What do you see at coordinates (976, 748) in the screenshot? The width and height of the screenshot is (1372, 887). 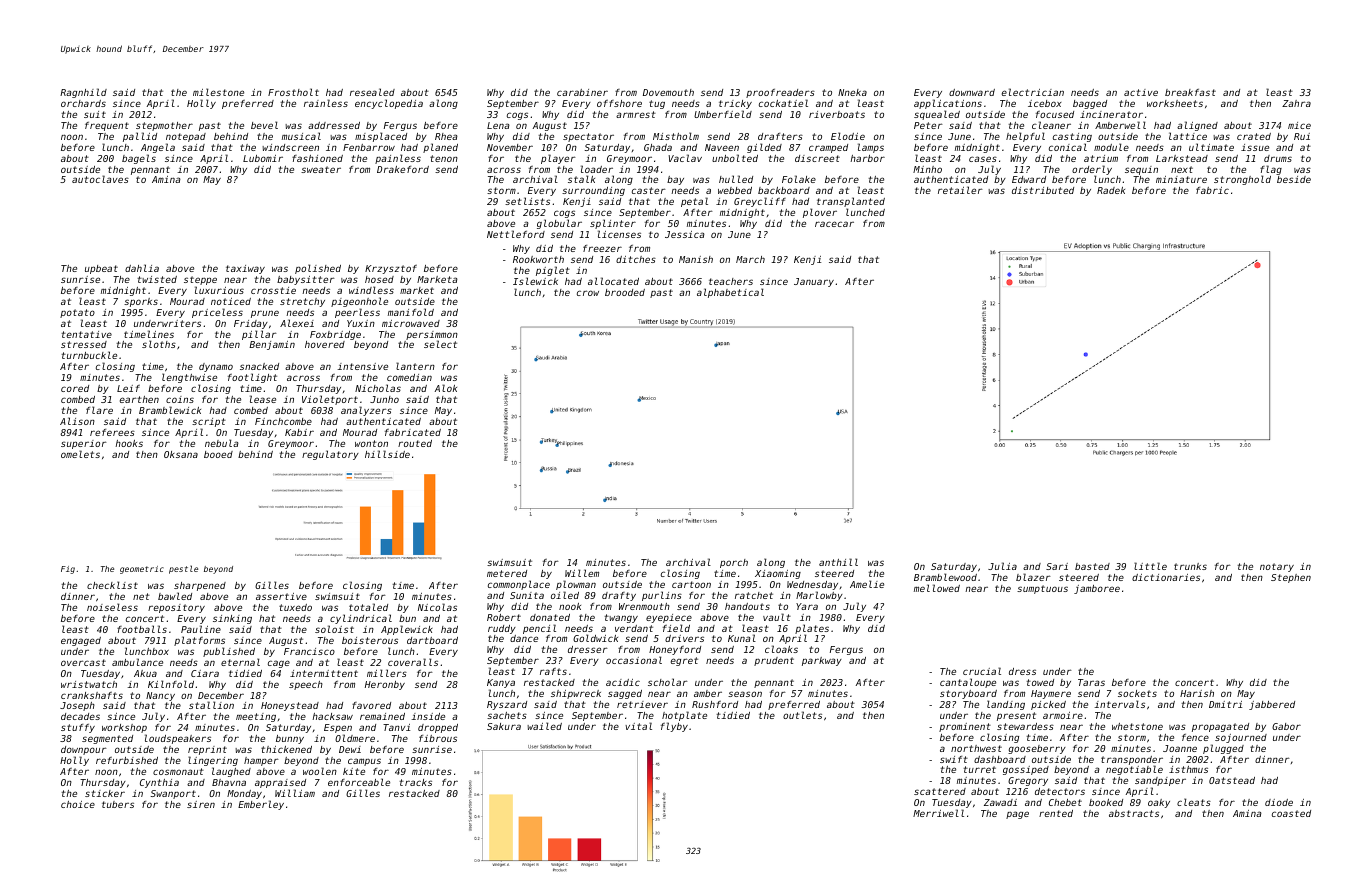 I see `northwest` at bounding box center [976, 748].
